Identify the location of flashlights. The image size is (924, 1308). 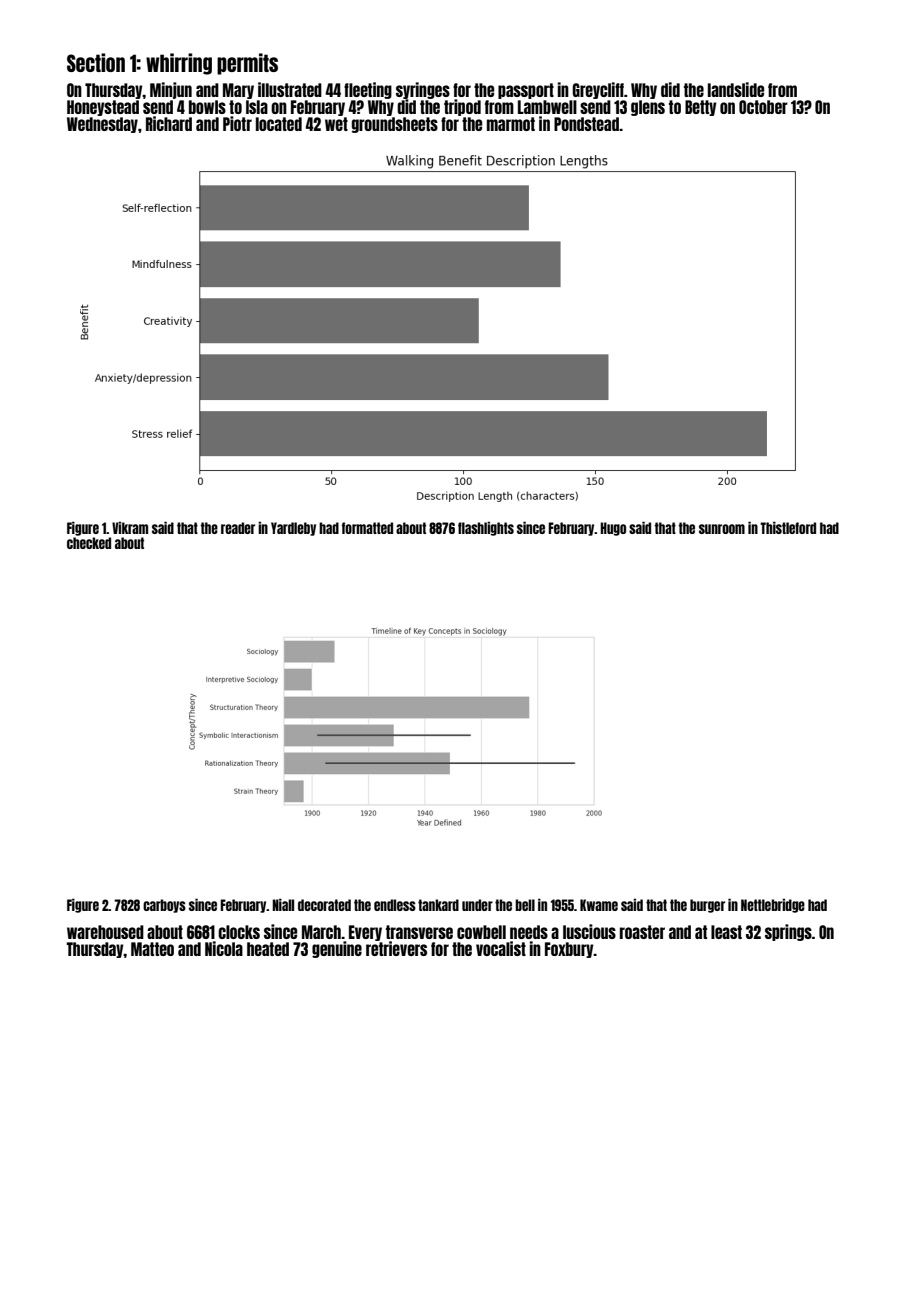
(486, 528).
